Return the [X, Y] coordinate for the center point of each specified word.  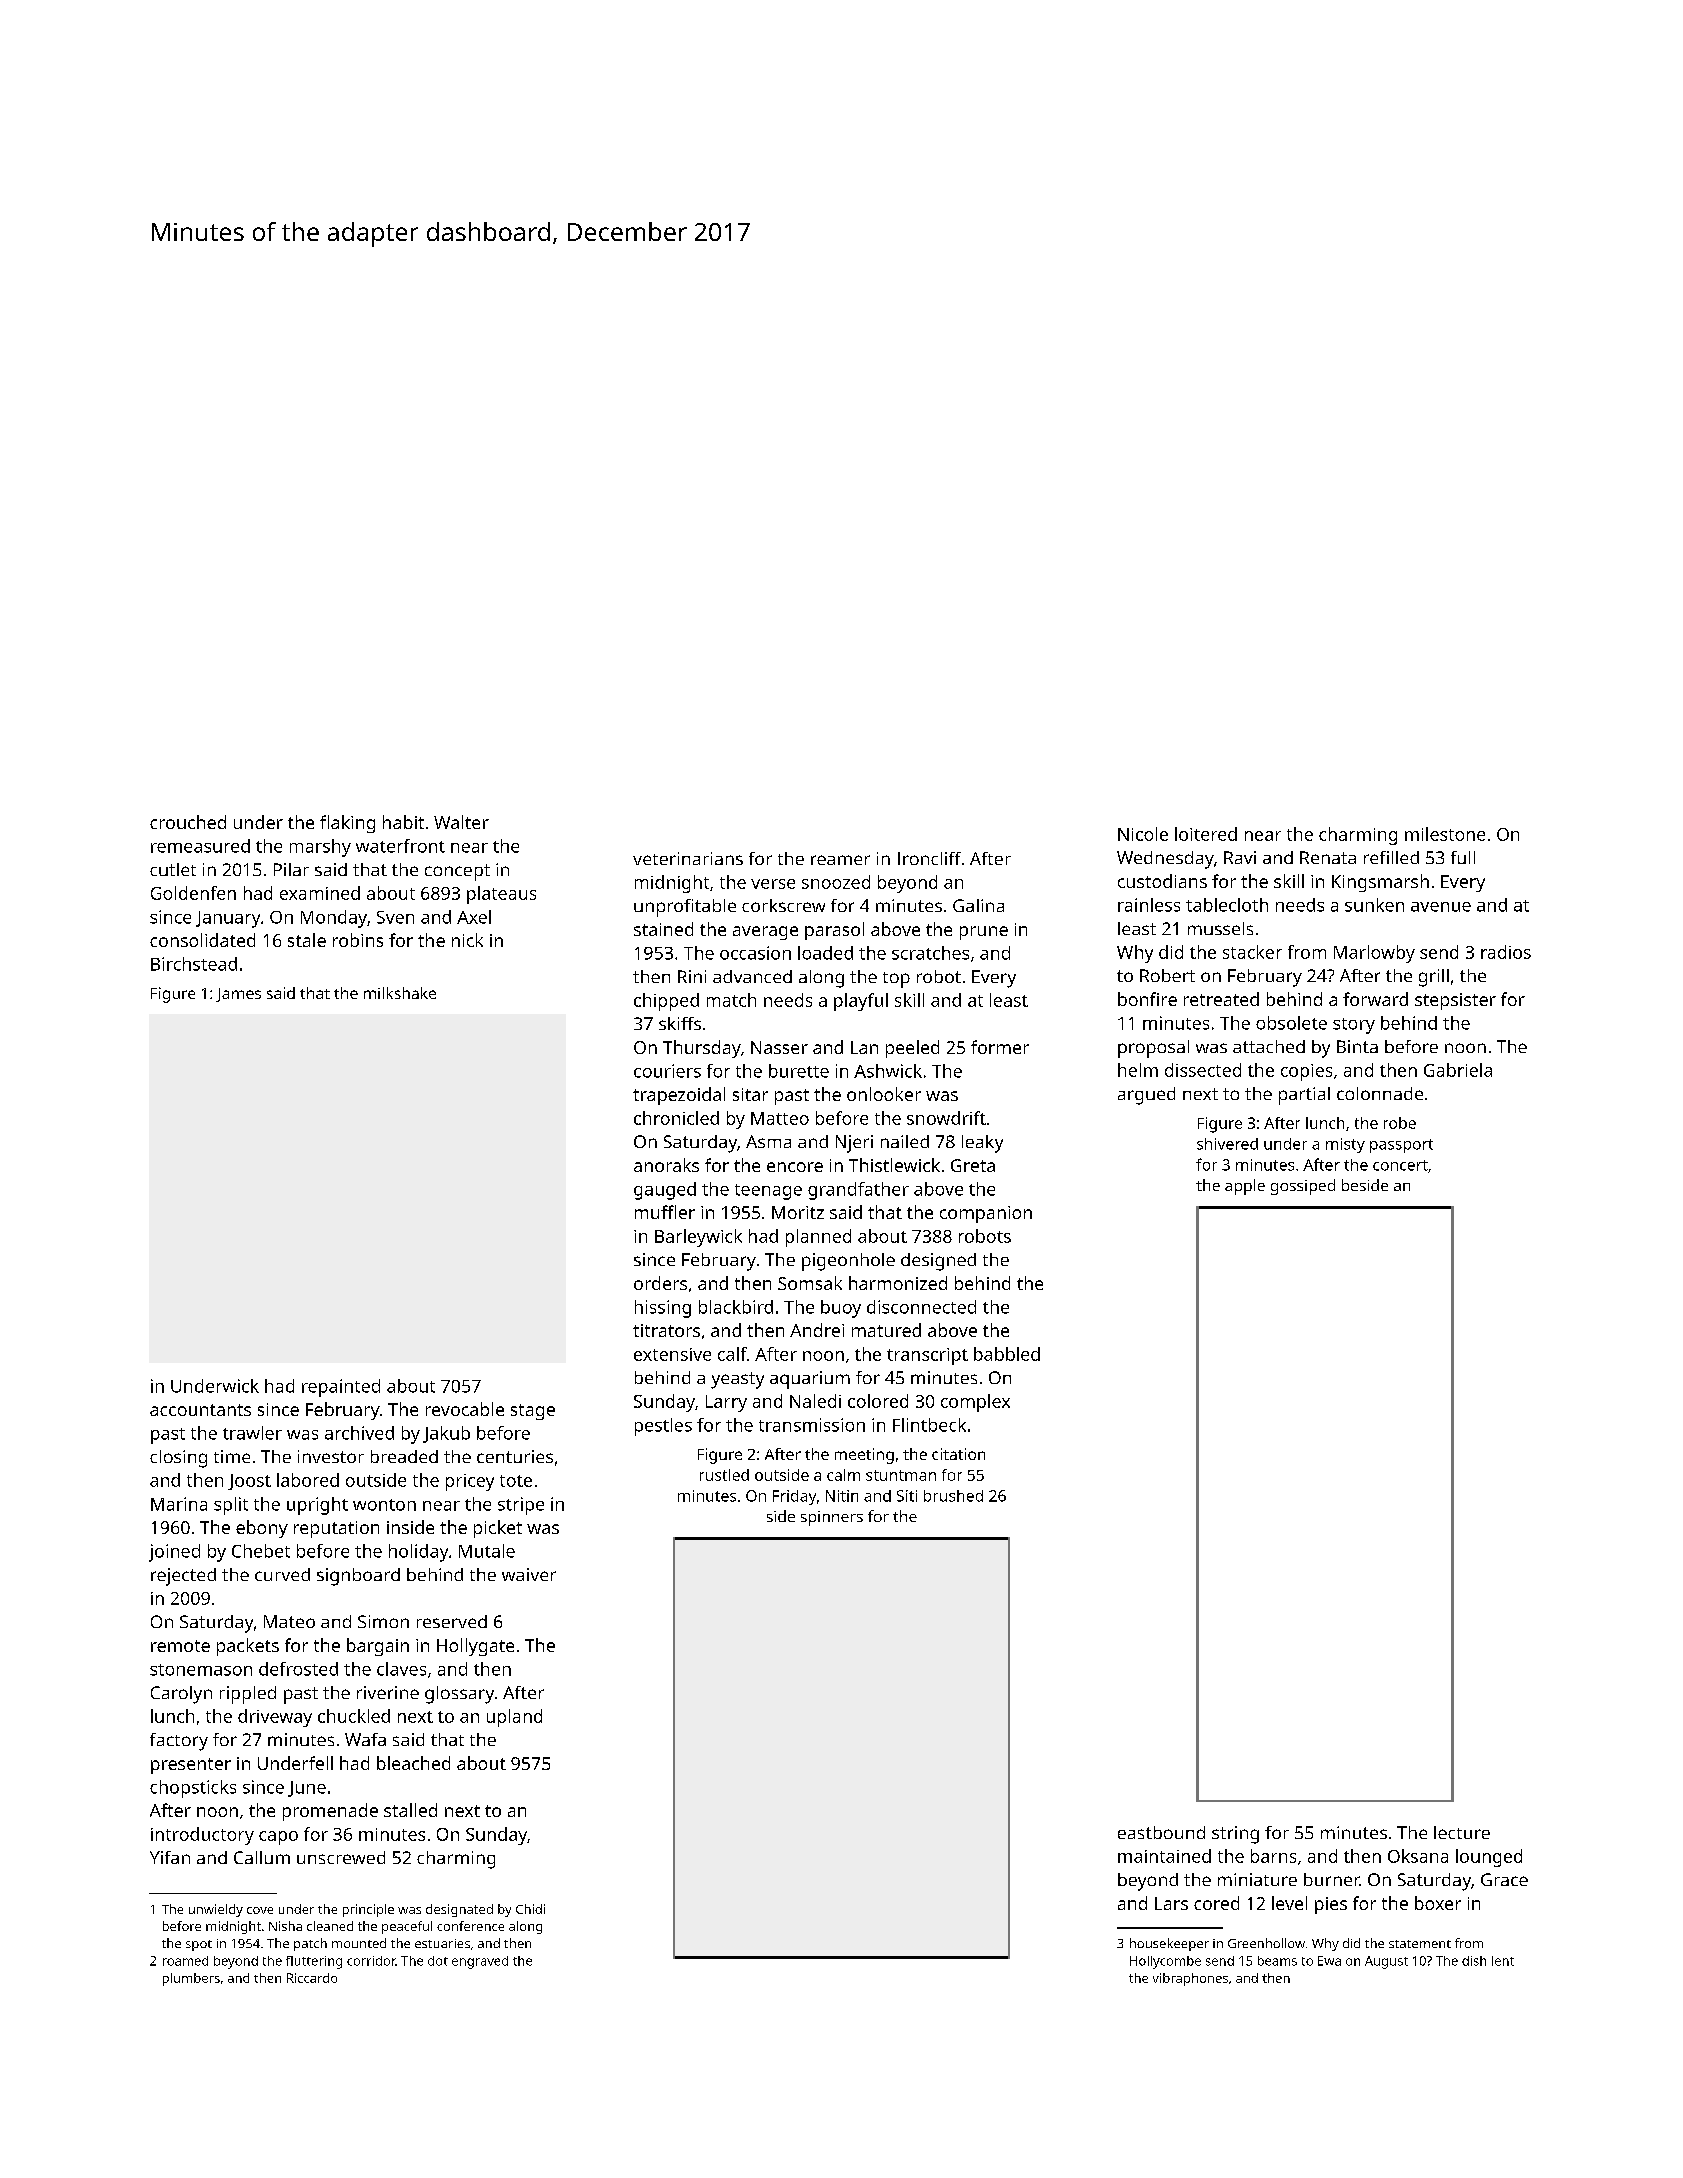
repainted [341, 1388]
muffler [665, 1212]
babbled [1007, 1354]
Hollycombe [1165, 1962]
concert [1400, 1165]
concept [457, 872]
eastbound [1161, 1832]
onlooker [884, 1094]
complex [975, 1403]
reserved [452, 1621]
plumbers [191, 1979]
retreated [1221, 999]
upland [514, 1718]
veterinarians [688, 858]
